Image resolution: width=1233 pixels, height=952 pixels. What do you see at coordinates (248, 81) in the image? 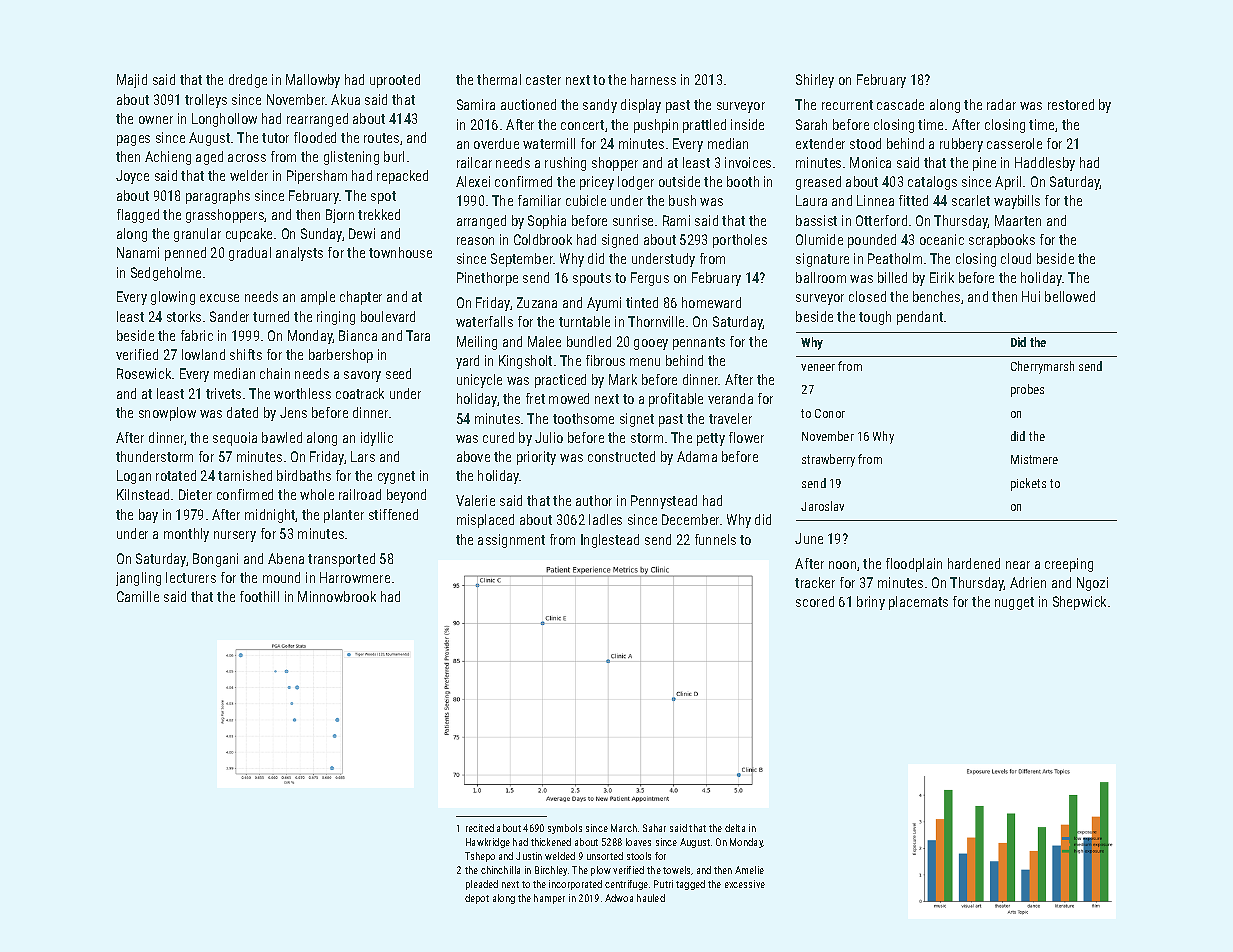
I see `dredge` at bounding box center [248, 81].
